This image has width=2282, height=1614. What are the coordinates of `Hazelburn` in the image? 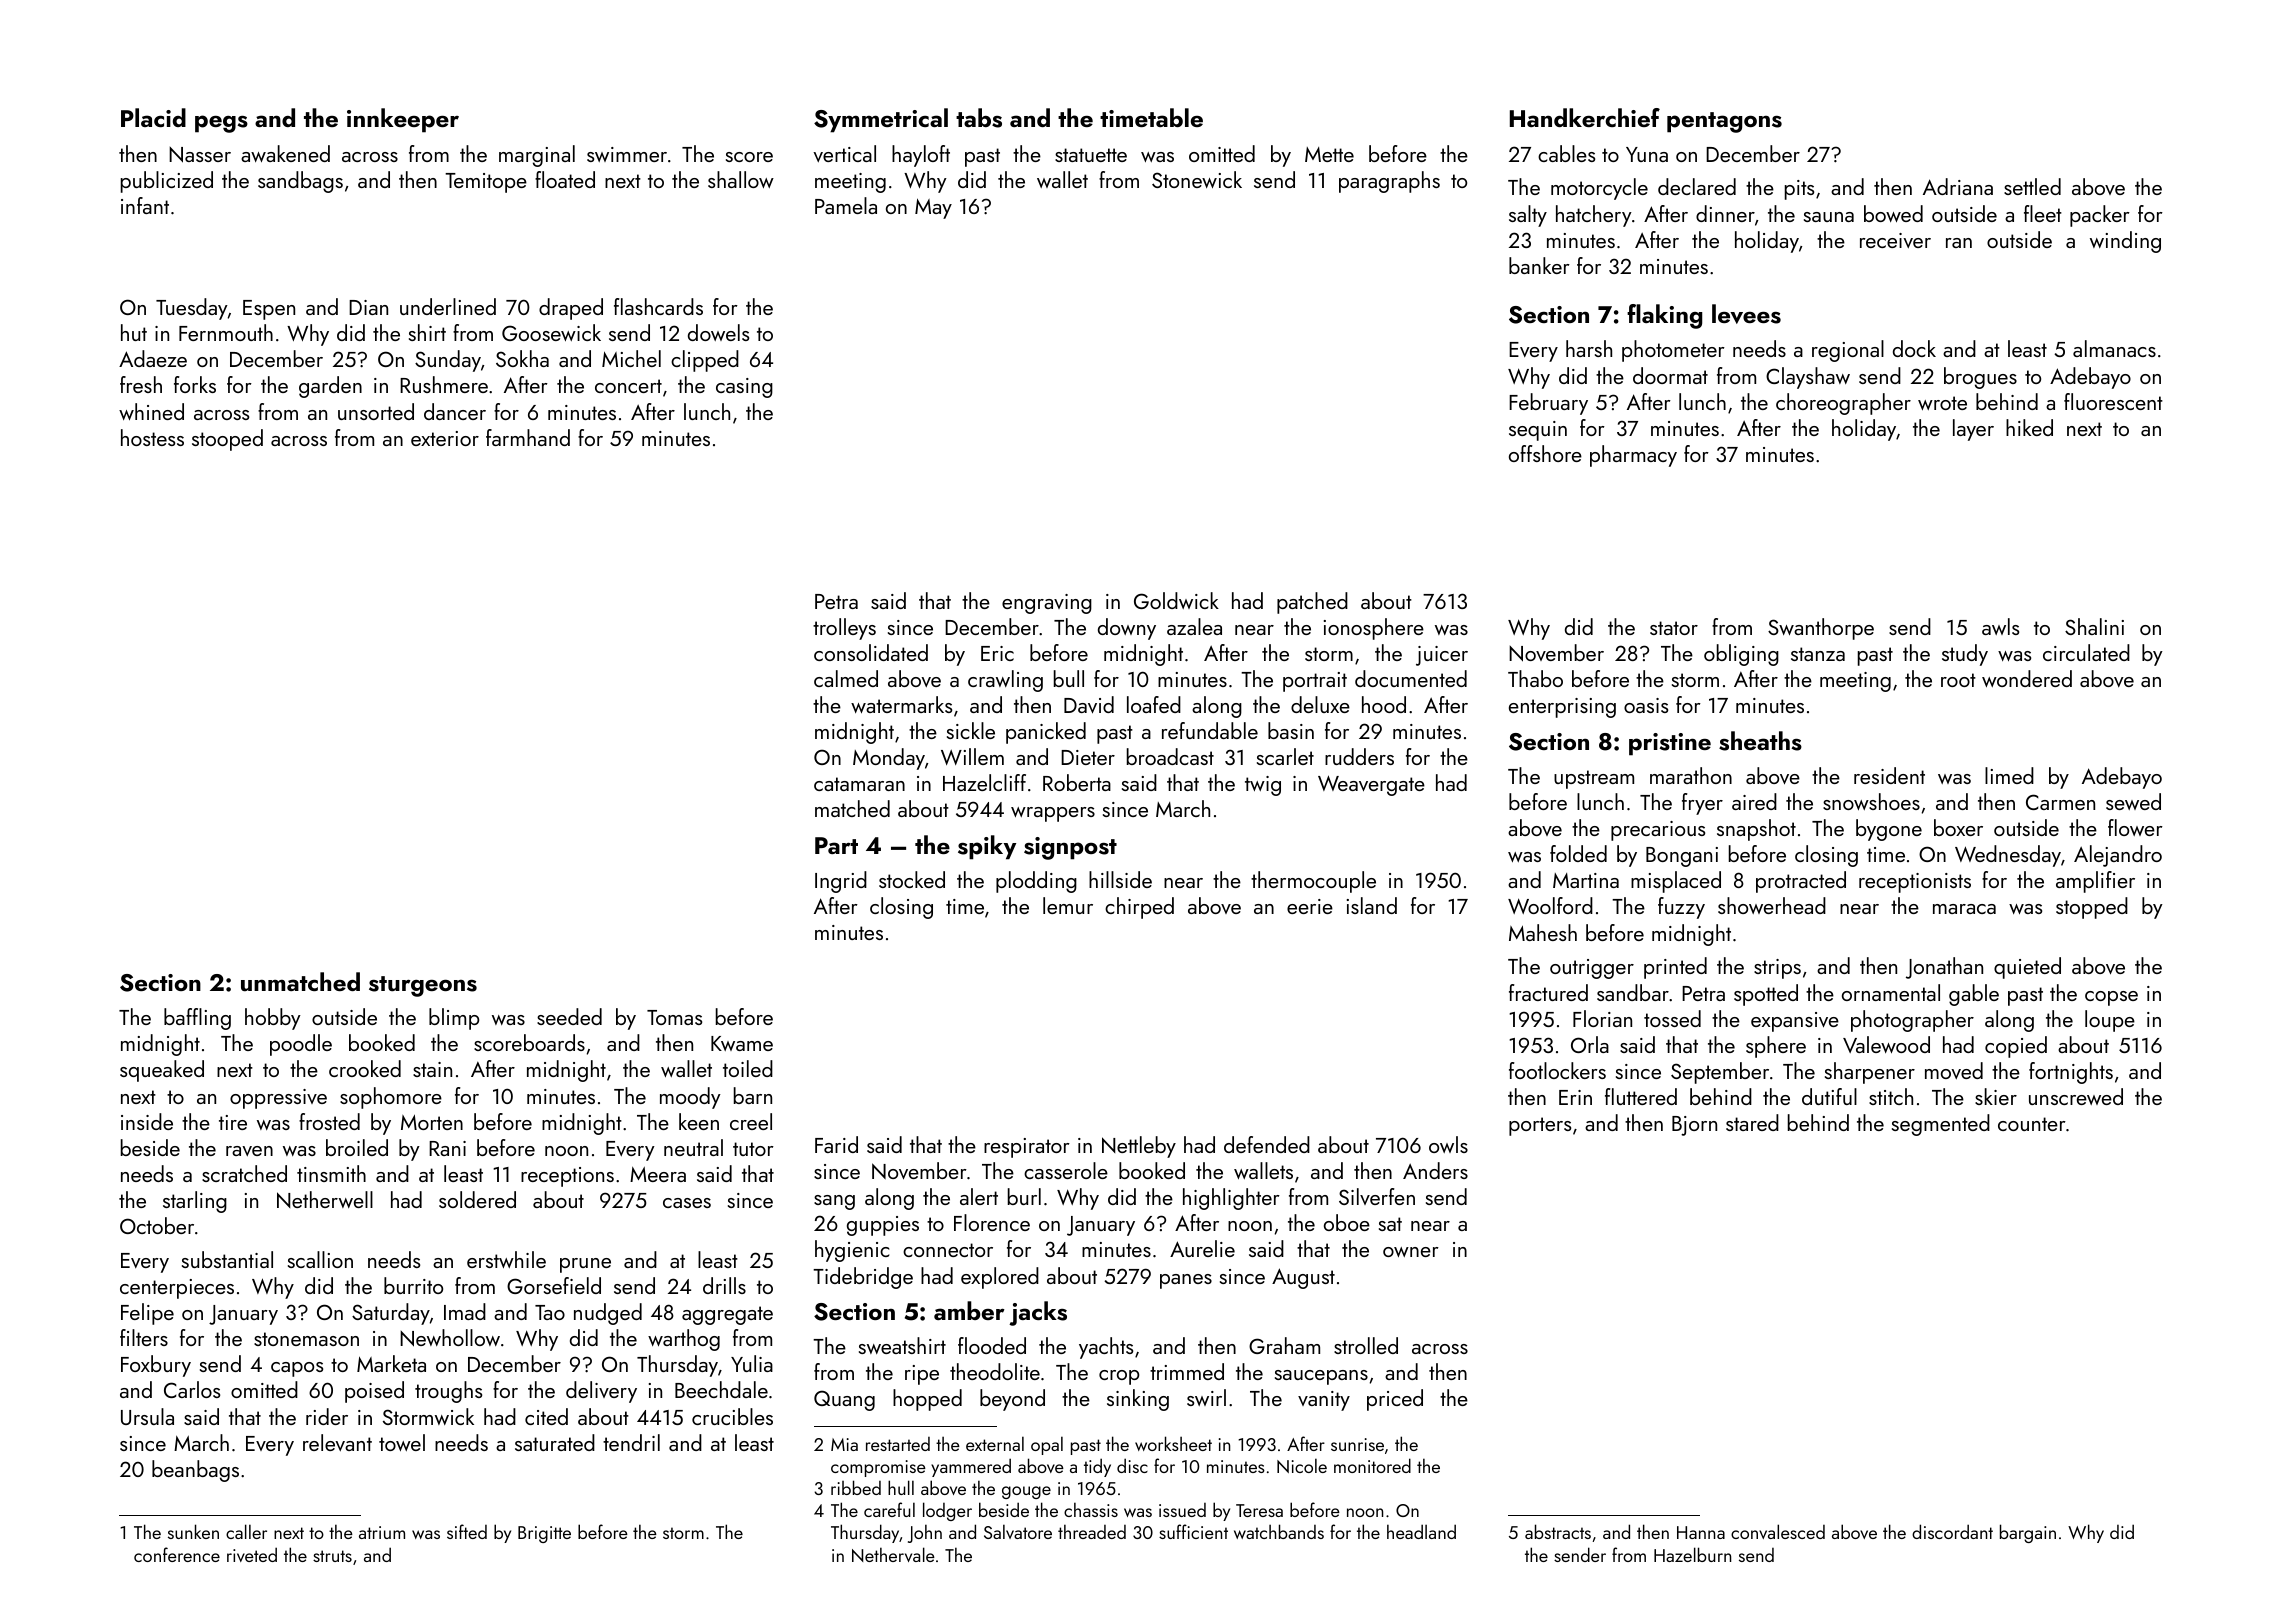 It's located at (1692, 1554).
